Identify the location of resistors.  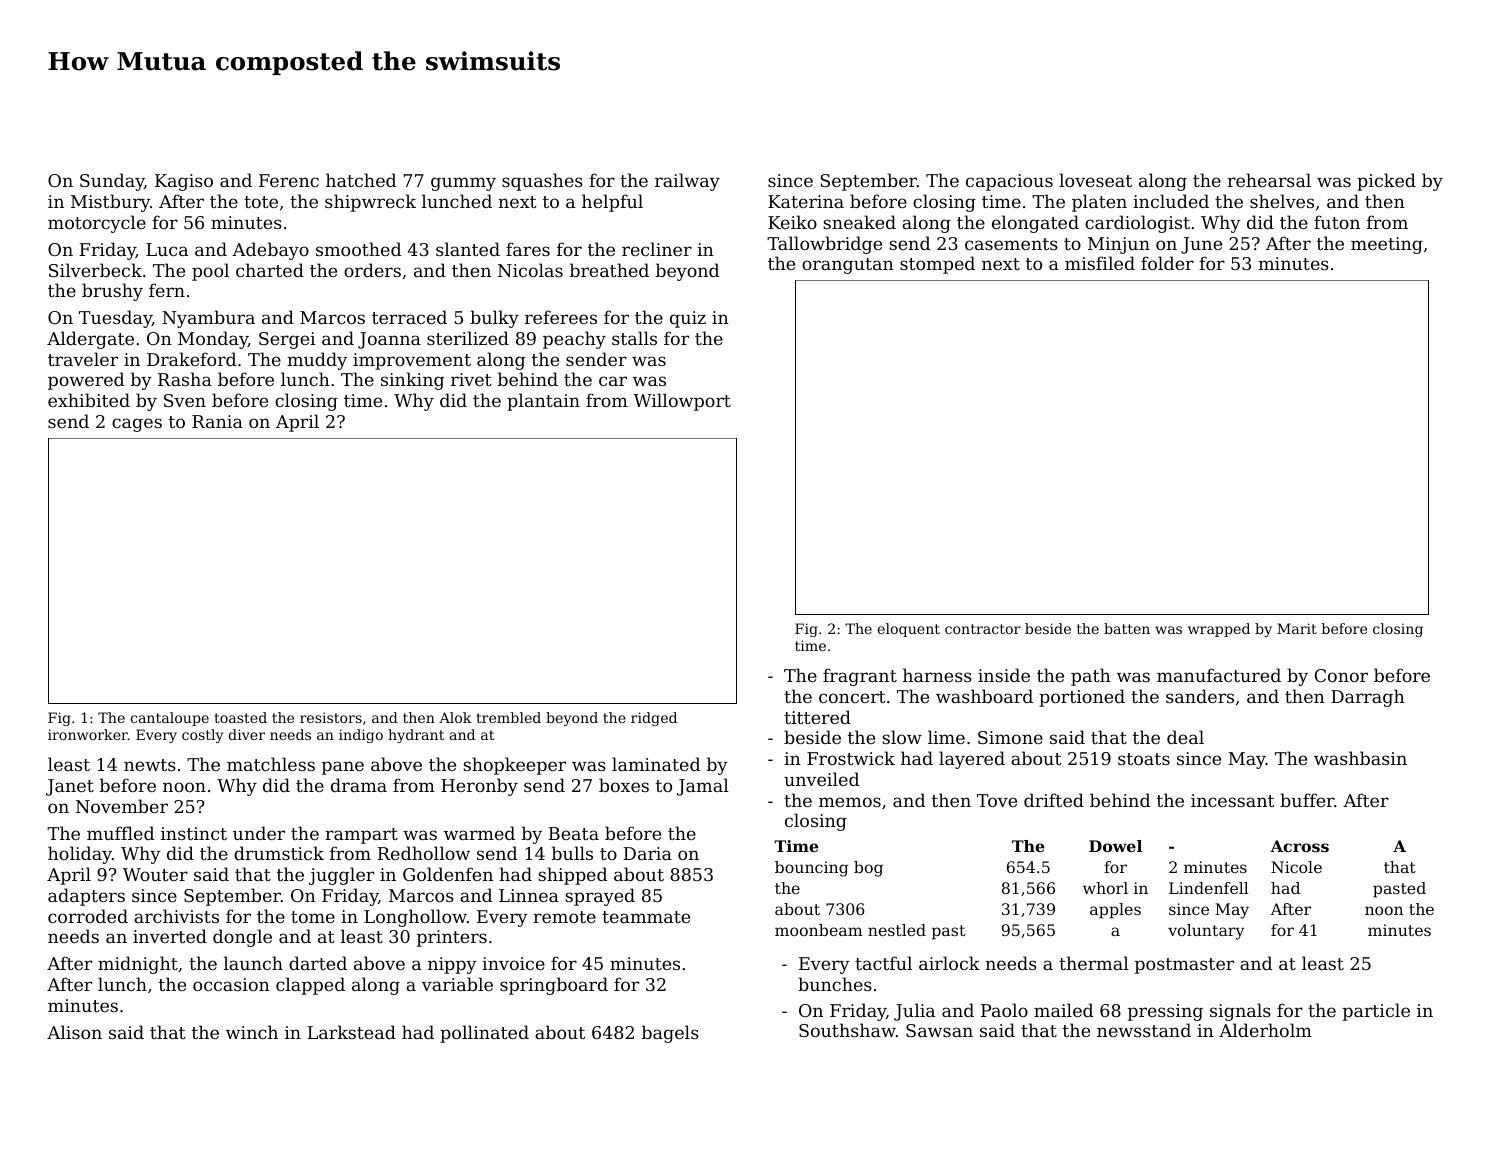
(331, 717).
